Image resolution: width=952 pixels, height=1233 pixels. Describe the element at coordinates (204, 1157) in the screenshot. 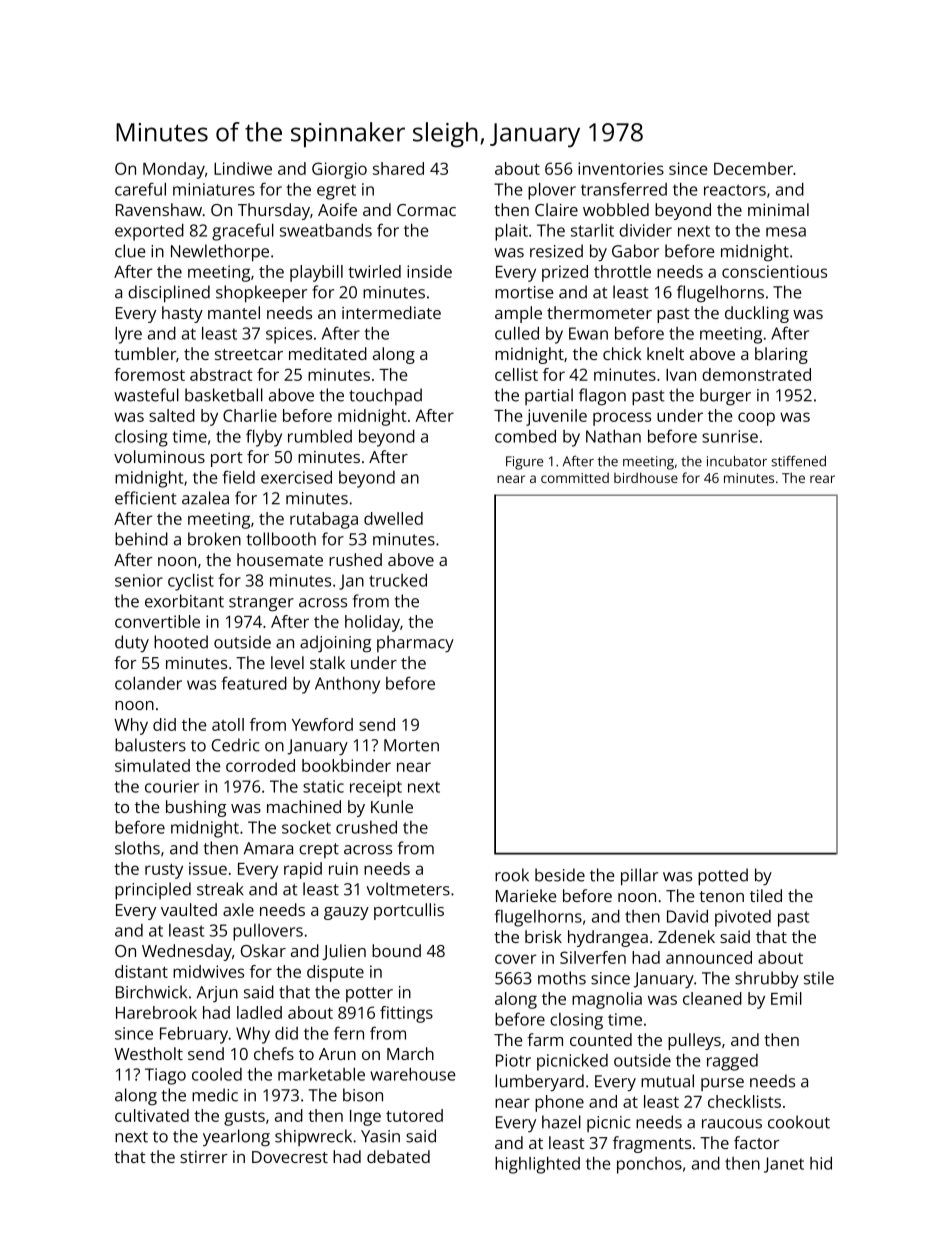

I see `stirrer` at that location.
